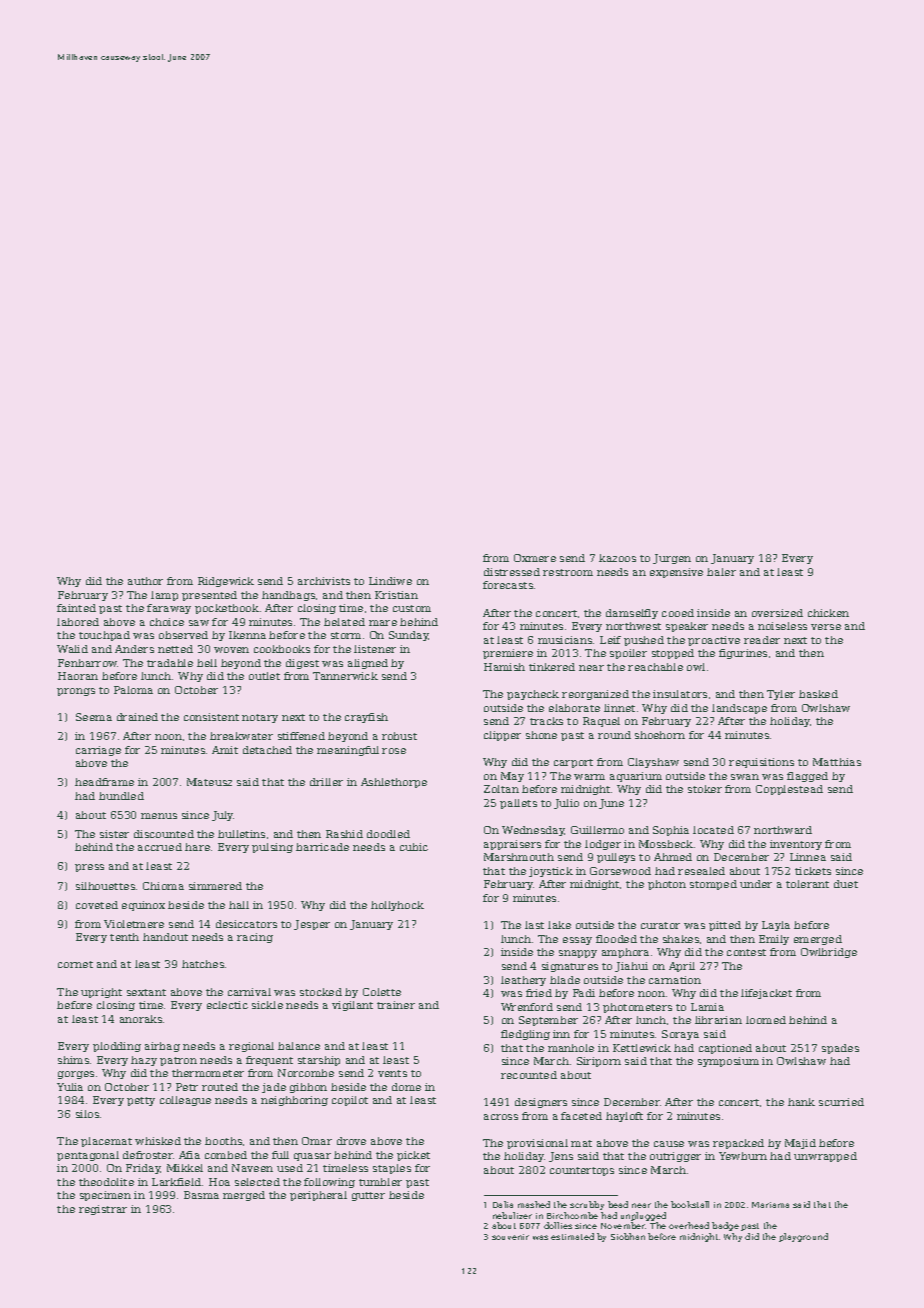 Image resolution: width=924 pixels, height=1308 pixels. Describe the element at coordinates (143, 1169) in the document. I see `Friday` at that location.
